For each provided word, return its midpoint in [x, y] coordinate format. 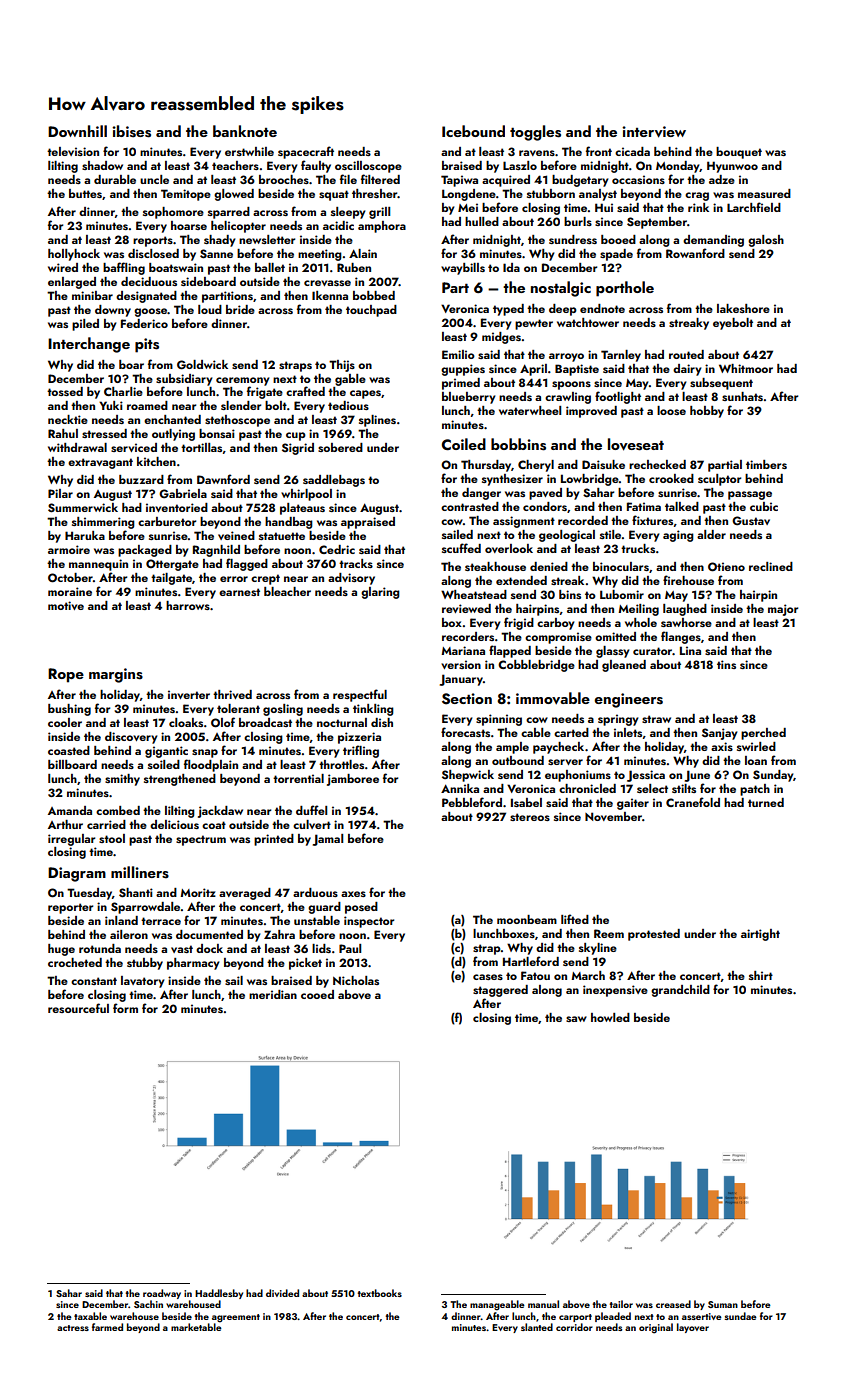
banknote [245, 131]
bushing [69, 710]
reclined [771, 566]
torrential [298, 778]
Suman [723, 1304]
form [125, 1008]
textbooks [379, 1293]
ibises [131, 131]
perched [763, 734]
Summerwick [83, 508]
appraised [368, 523]
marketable [196, 1327]
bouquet [739, 153]
